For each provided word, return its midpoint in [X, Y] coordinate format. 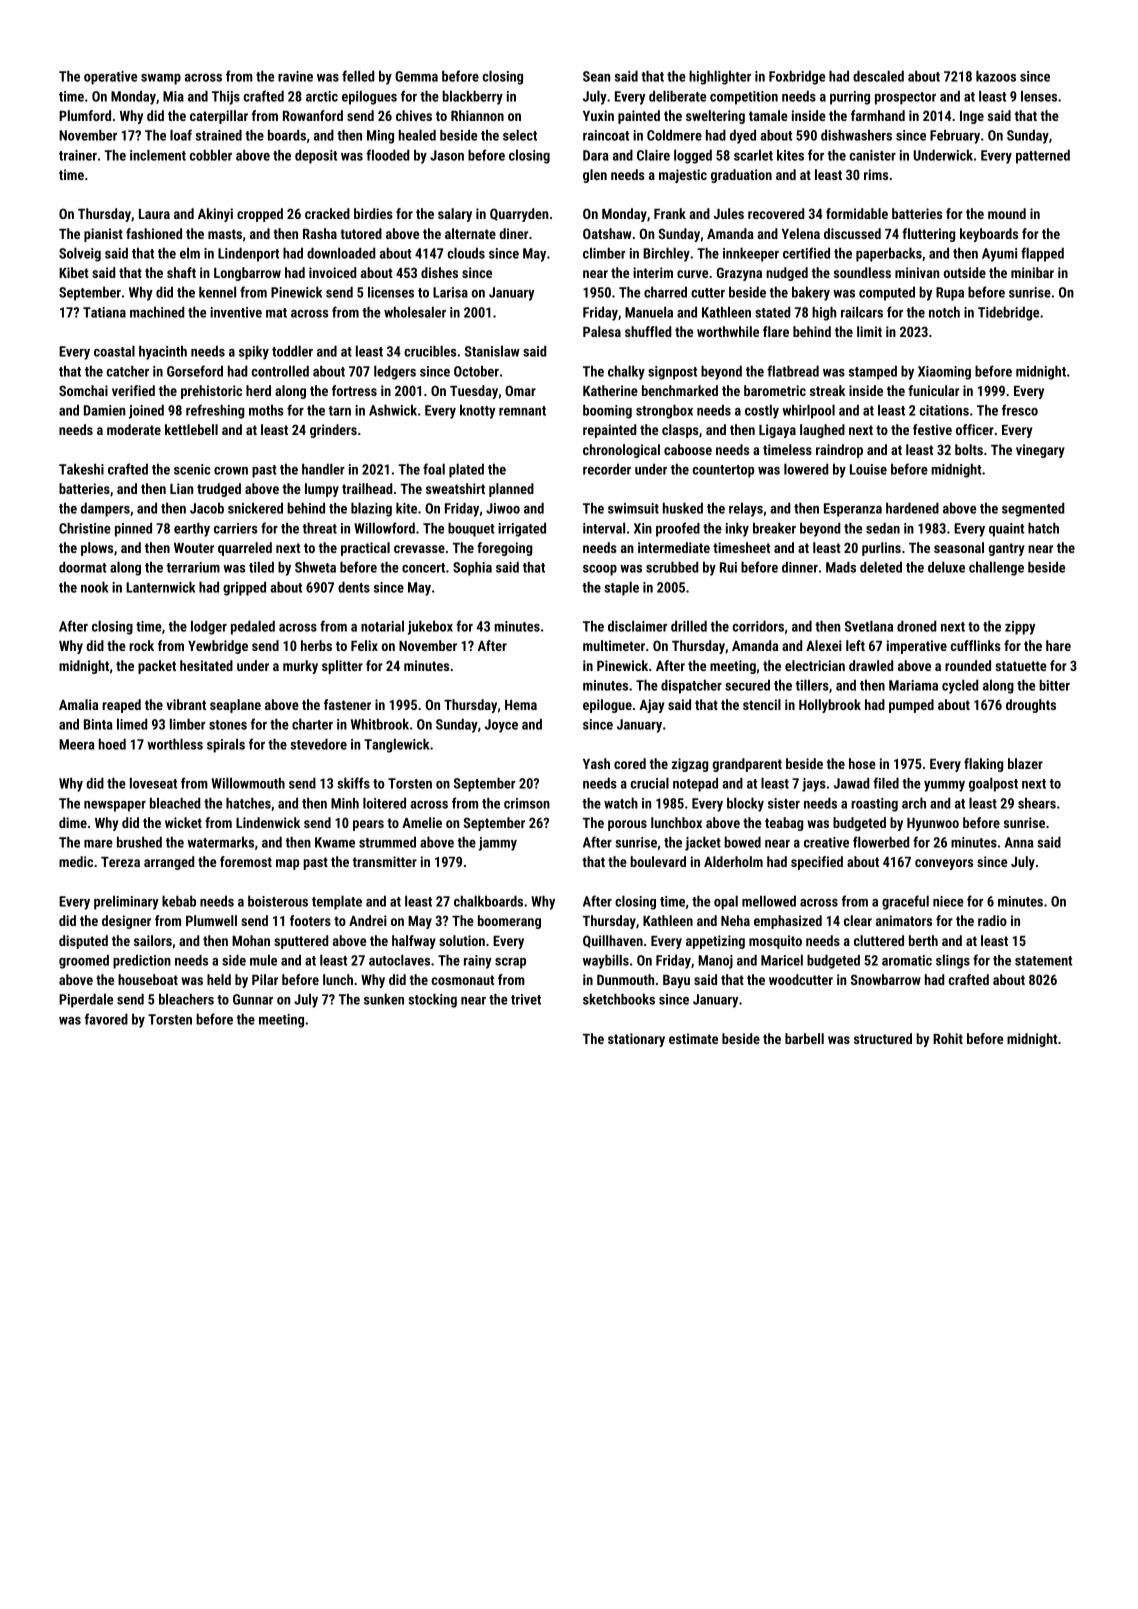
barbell [804, 1038]
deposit [316, 156]
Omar [520, 390]
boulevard [658, 861]
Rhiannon [477, 115]
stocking [432, 1000]
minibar [1032, 272]
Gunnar [253, 999]
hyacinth [163, 352]
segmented [1033, 509]
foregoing [504, 549]
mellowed [769, 901]
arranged [169, 863]
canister [872, 155]
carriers [236, 528]
